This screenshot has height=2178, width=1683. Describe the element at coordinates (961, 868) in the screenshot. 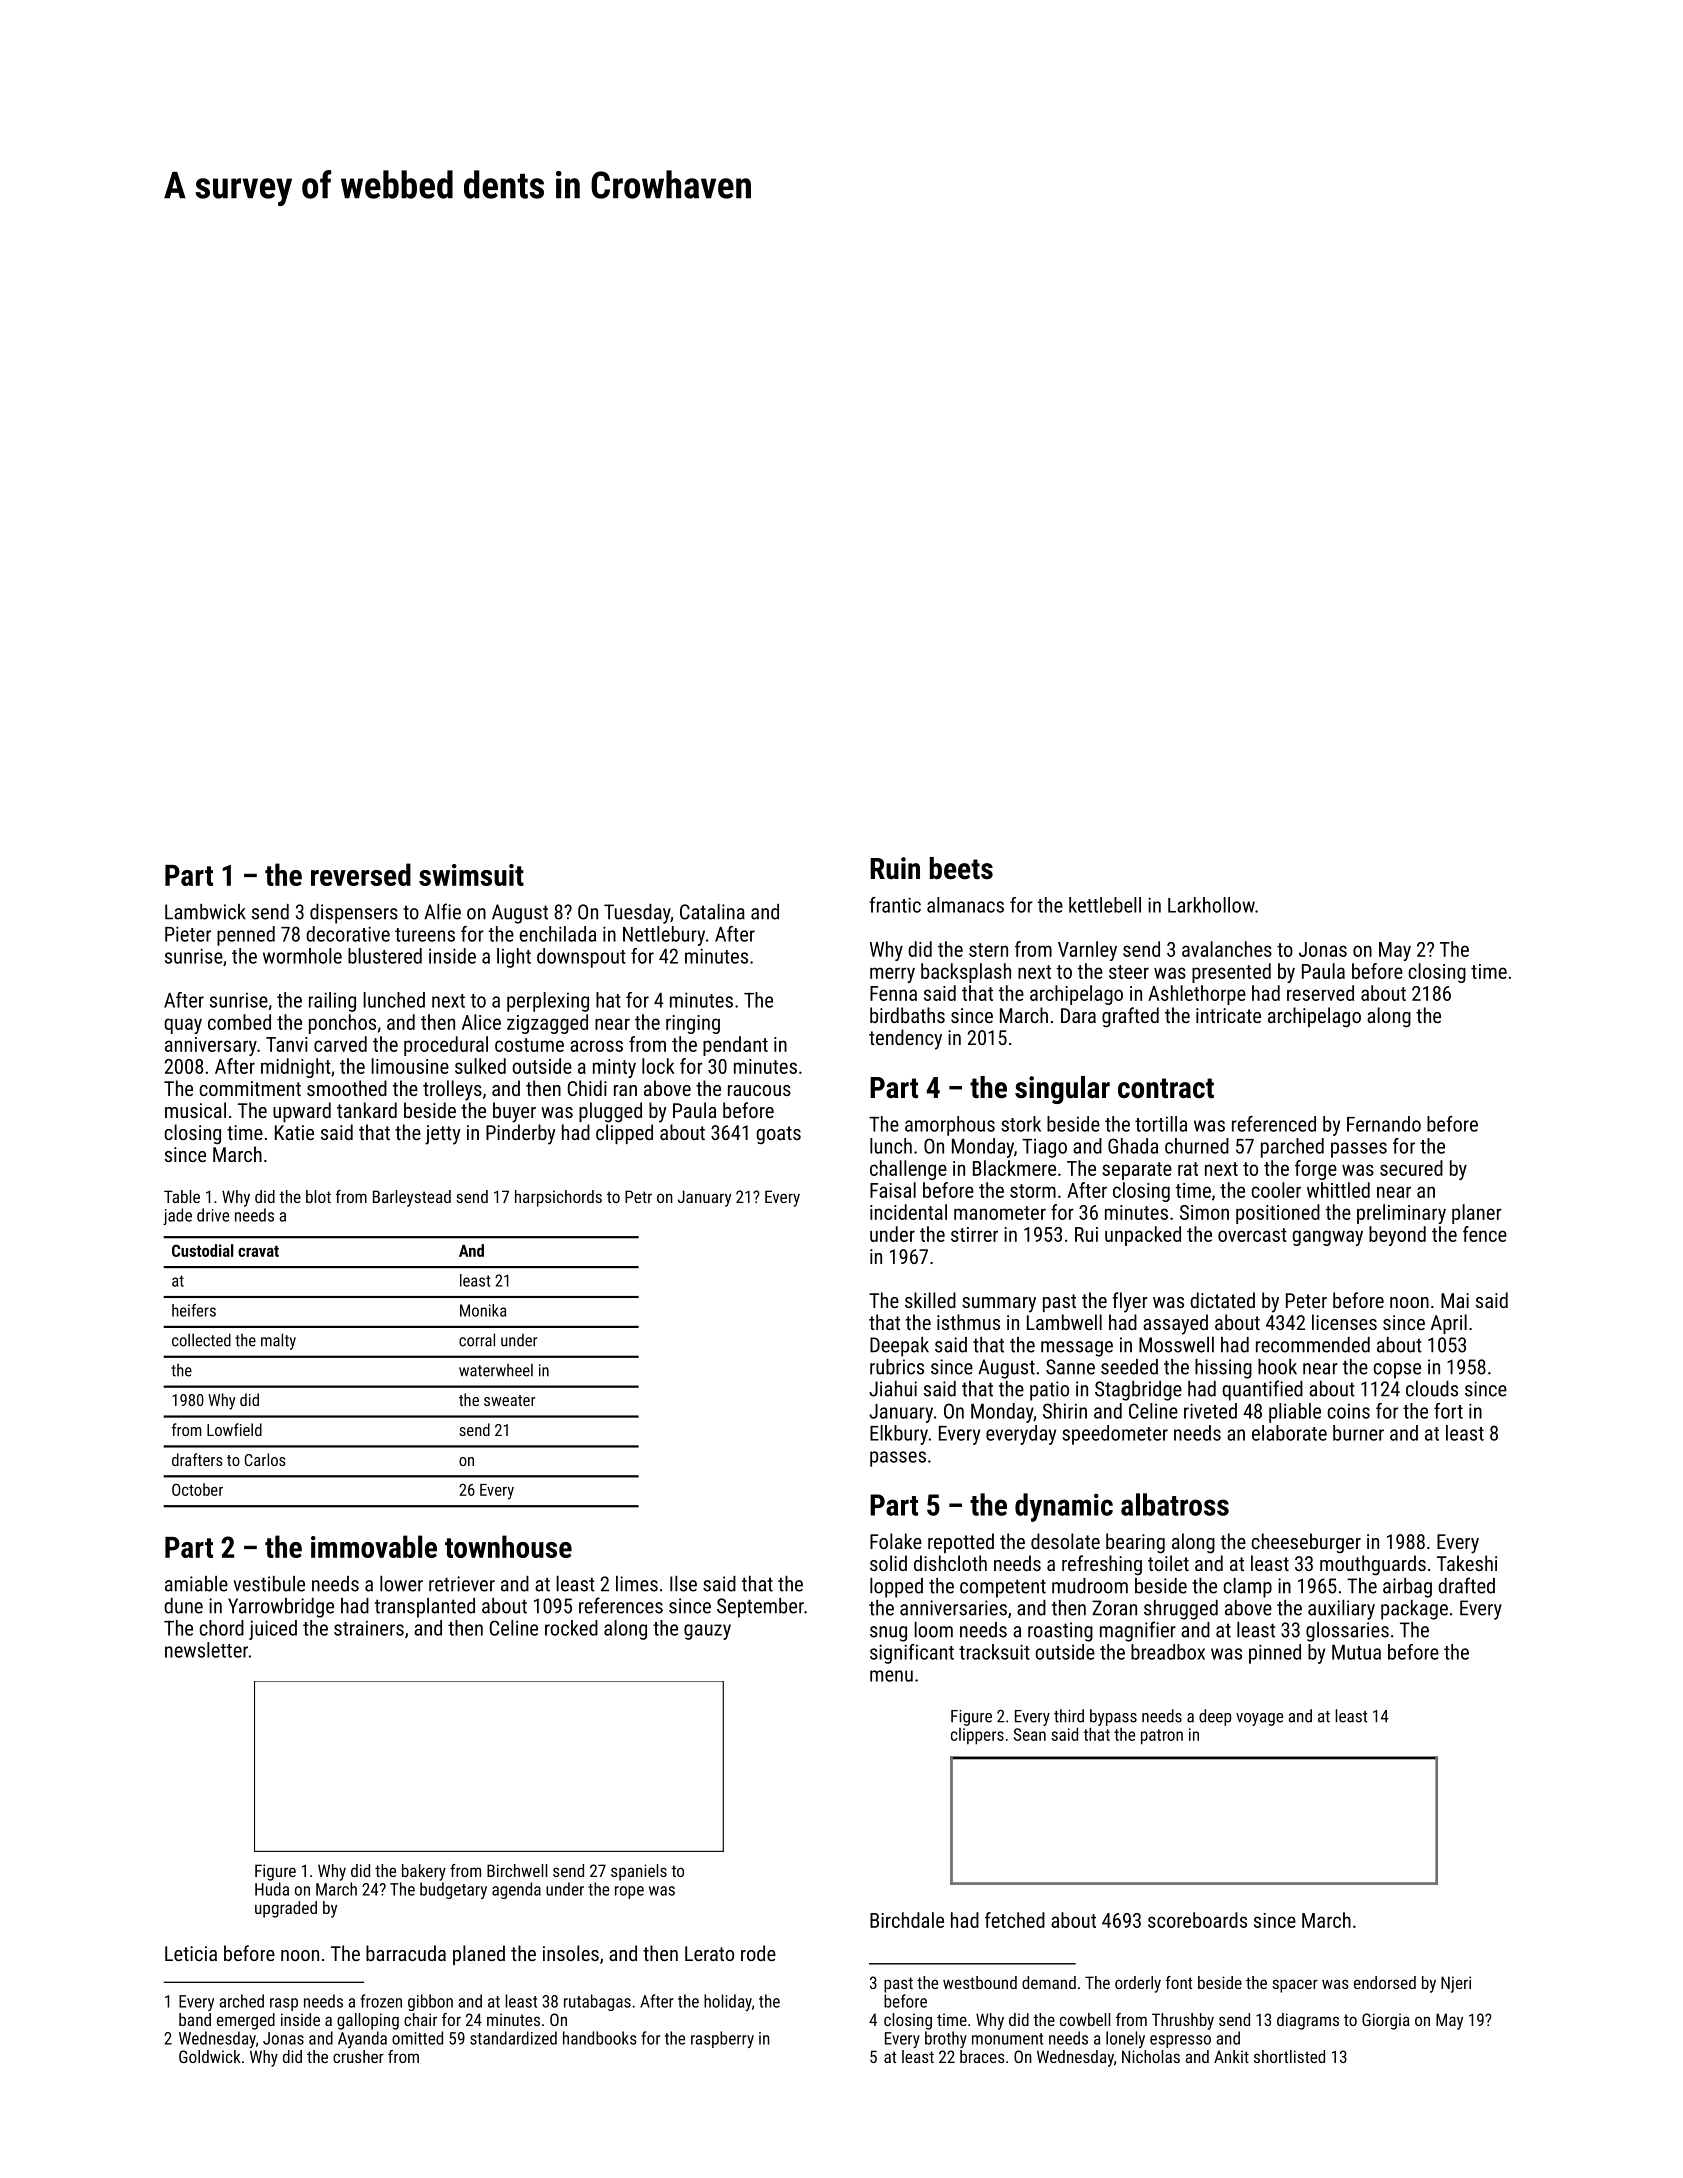

I see `beets` at that location.
